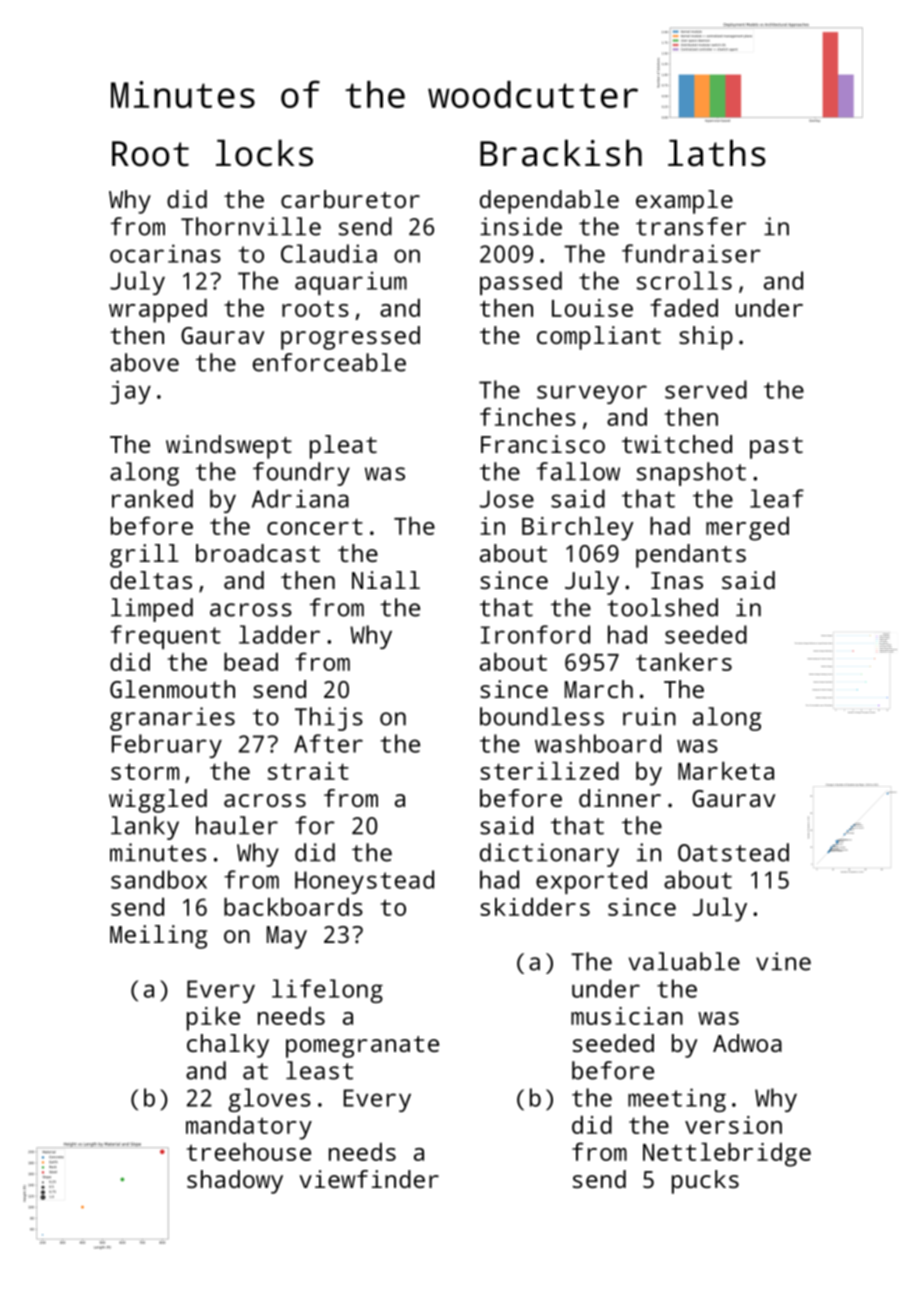 The image size is (924, 1311). I want to click on Marketa, so click(726, 771).
